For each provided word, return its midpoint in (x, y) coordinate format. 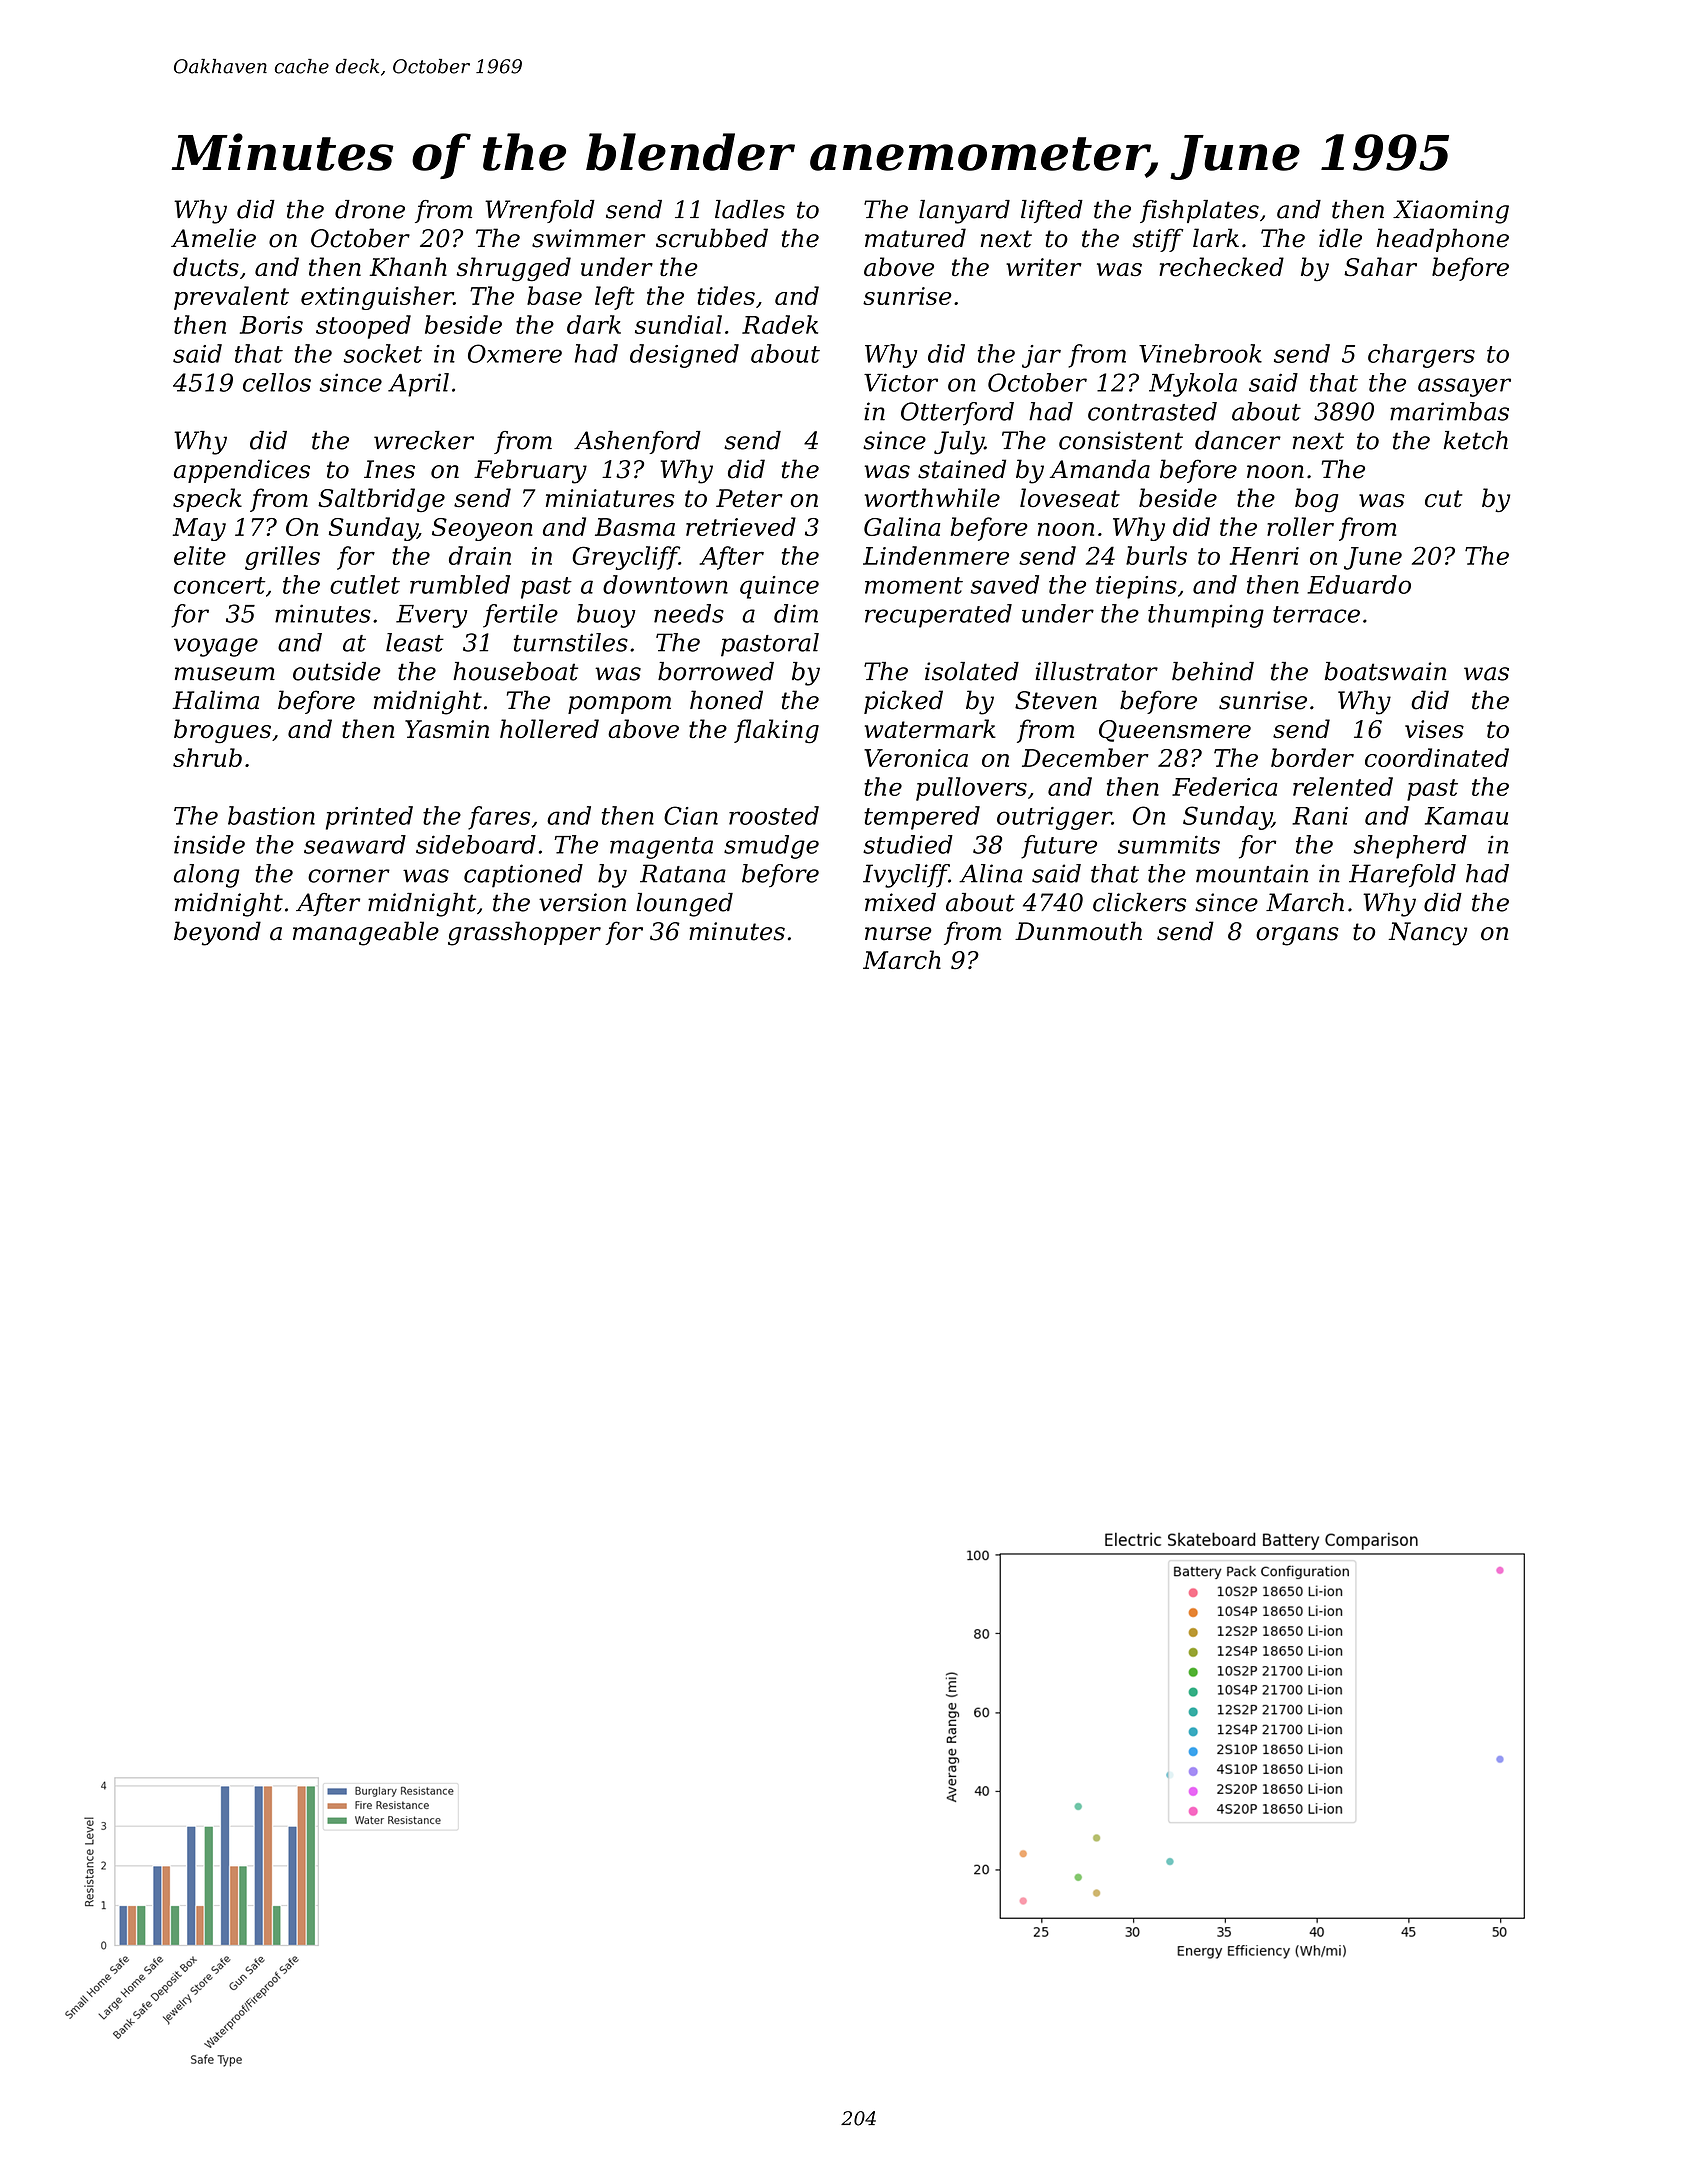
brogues (222, 731)
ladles (750, 209)
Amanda (1100, 469)
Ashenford (637, 442)
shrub (207, 757)
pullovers (971, 789)
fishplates (1199, 211)
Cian (691, 815)
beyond (217, 933)
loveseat (1070, 498)
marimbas (1449, 411)
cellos (277, 382)
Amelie (213, 238)
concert (219, 585)
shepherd (1410, 847)
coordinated (1437, 757)
